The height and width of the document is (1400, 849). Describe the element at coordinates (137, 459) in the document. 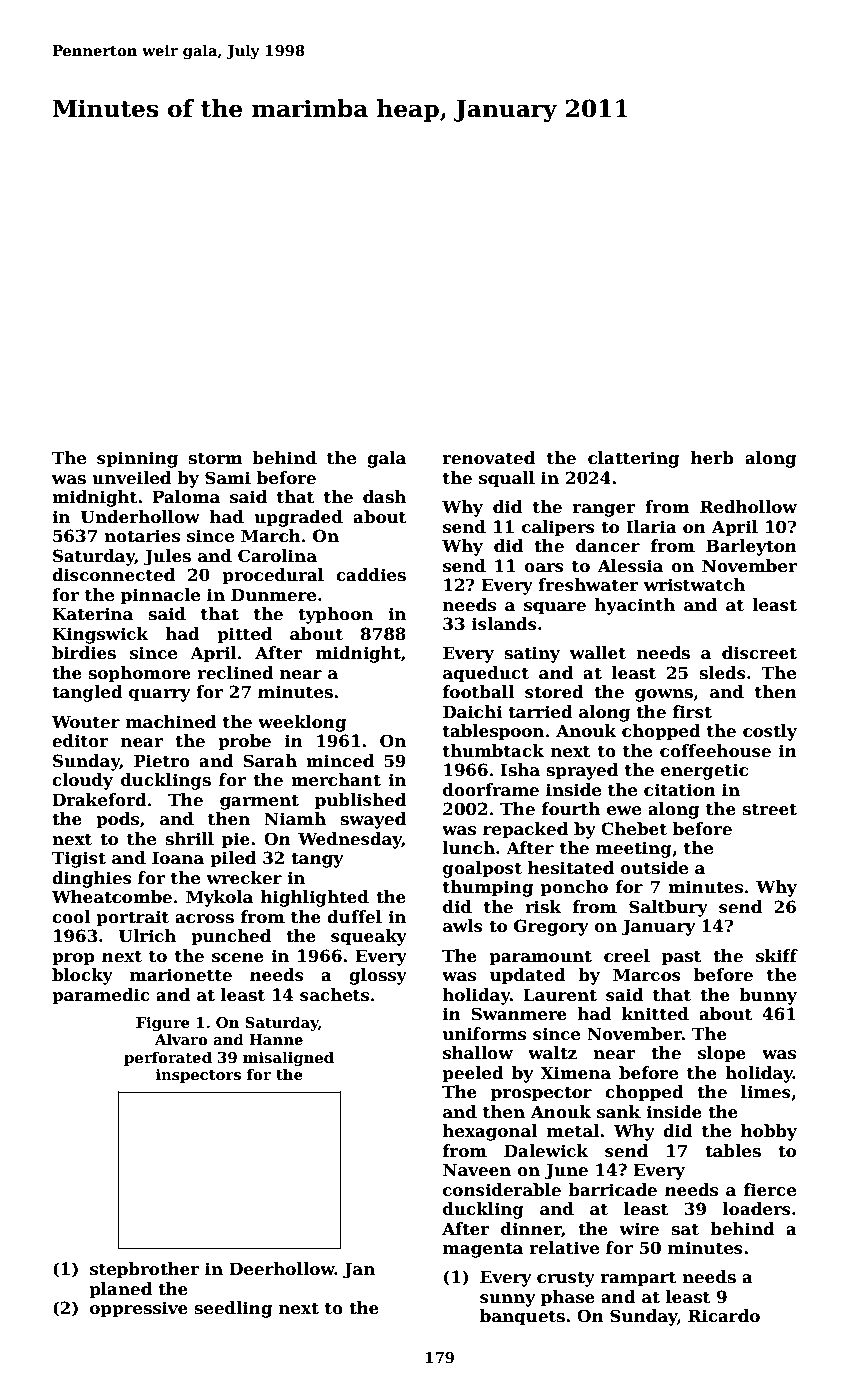

I see `spinning` at that location.
